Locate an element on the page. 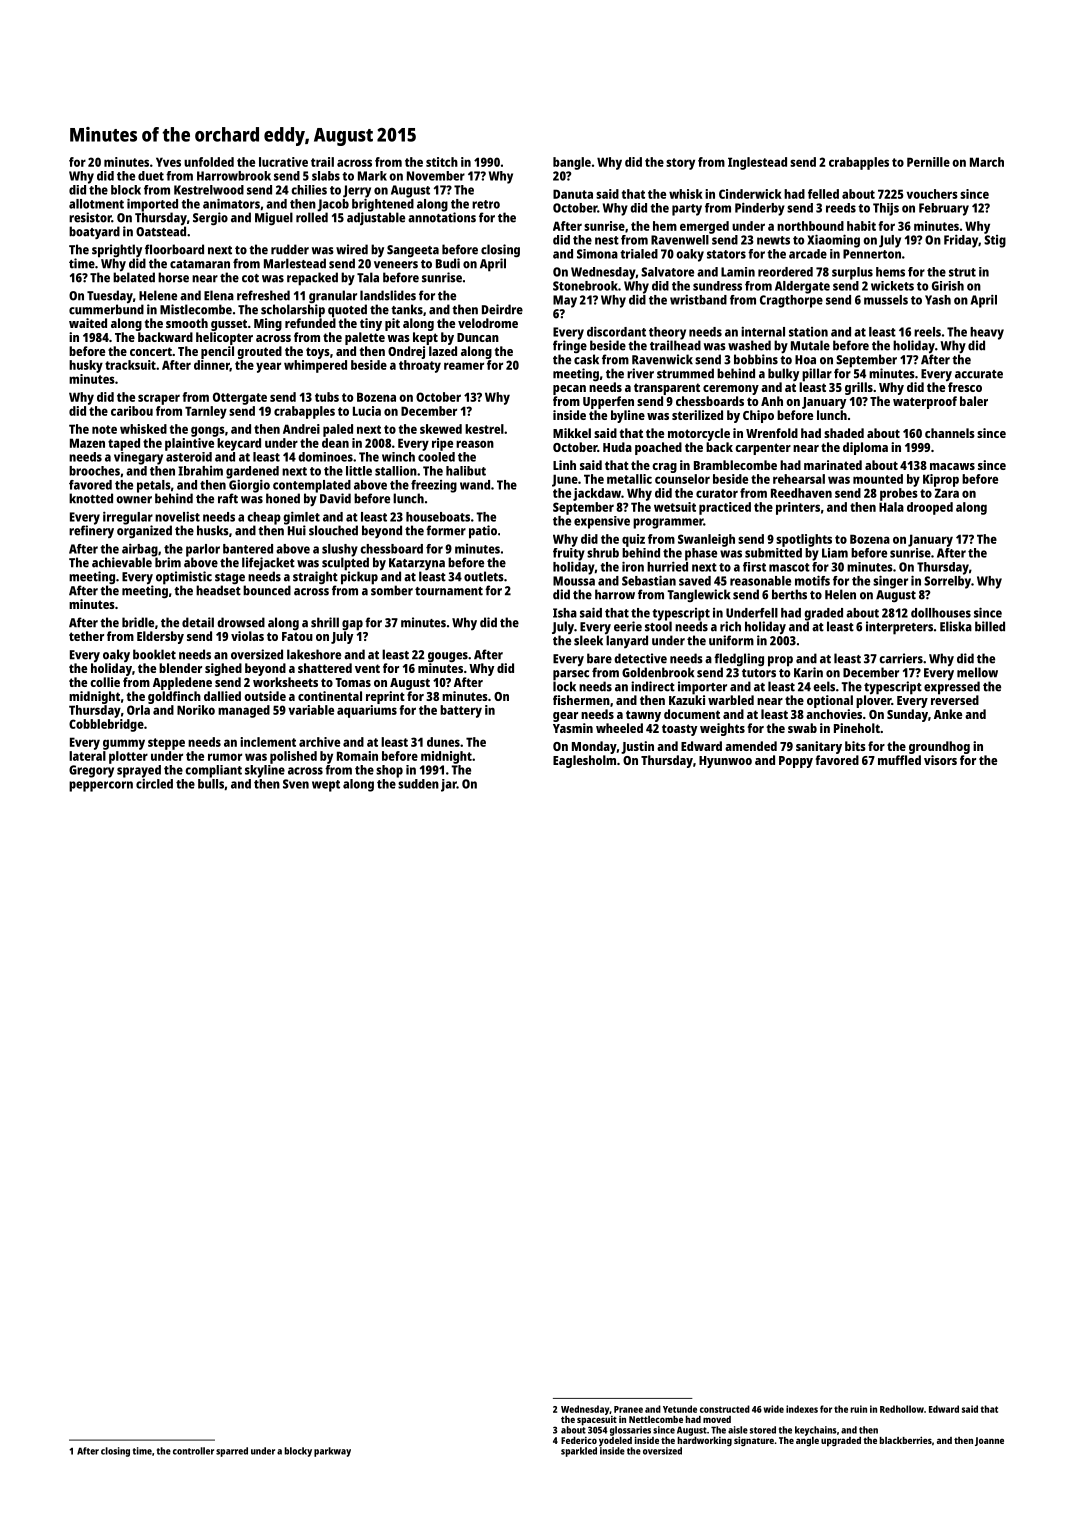 This image has height=1521, width=1076. sparkled is located at coordinates (579, 1452).
